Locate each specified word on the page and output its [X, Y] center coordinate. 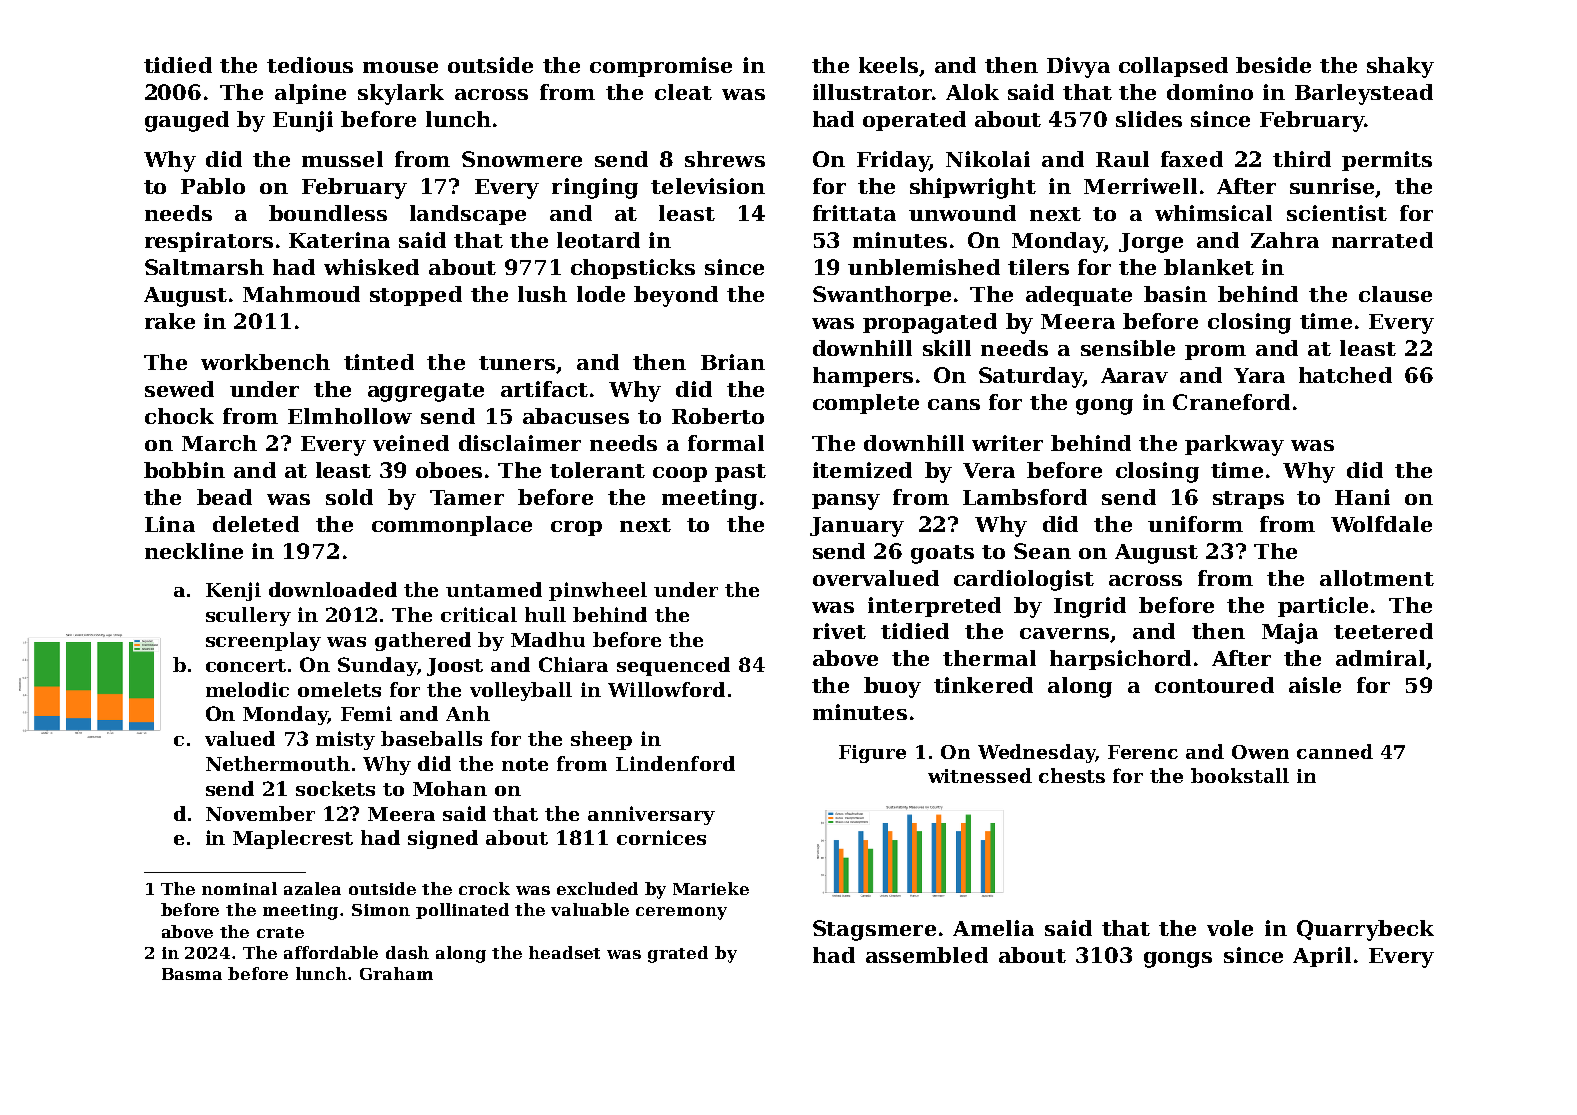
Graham [396, 973]
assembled [927, 955]
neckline [194, 551]
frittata [854, 213]
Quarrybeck [1365, 930]
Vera [989, 470]
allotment [1377, 578]
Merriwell [1140, 186]
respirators [209, 242]
